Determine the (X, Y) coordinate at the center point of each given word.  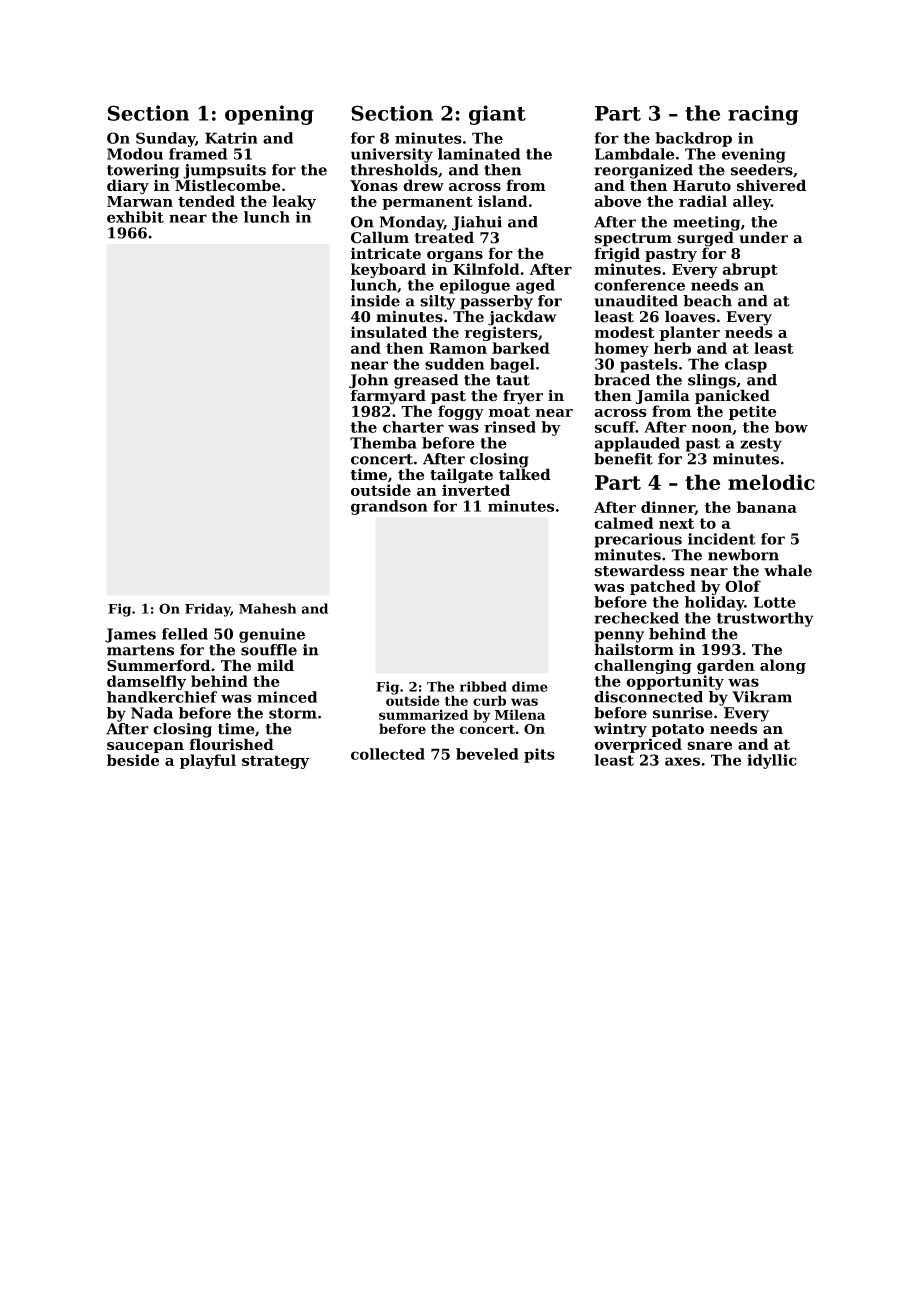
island (503, 201)
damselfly (146, 682)
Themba (383, 443)
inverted (476, 490)
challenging (643, 666)
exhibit (135, 217)
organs (455, 257)
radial (703, 201)
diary (128, 187)
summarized (423, 714)
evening (754, 155)
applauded (637, 444)
